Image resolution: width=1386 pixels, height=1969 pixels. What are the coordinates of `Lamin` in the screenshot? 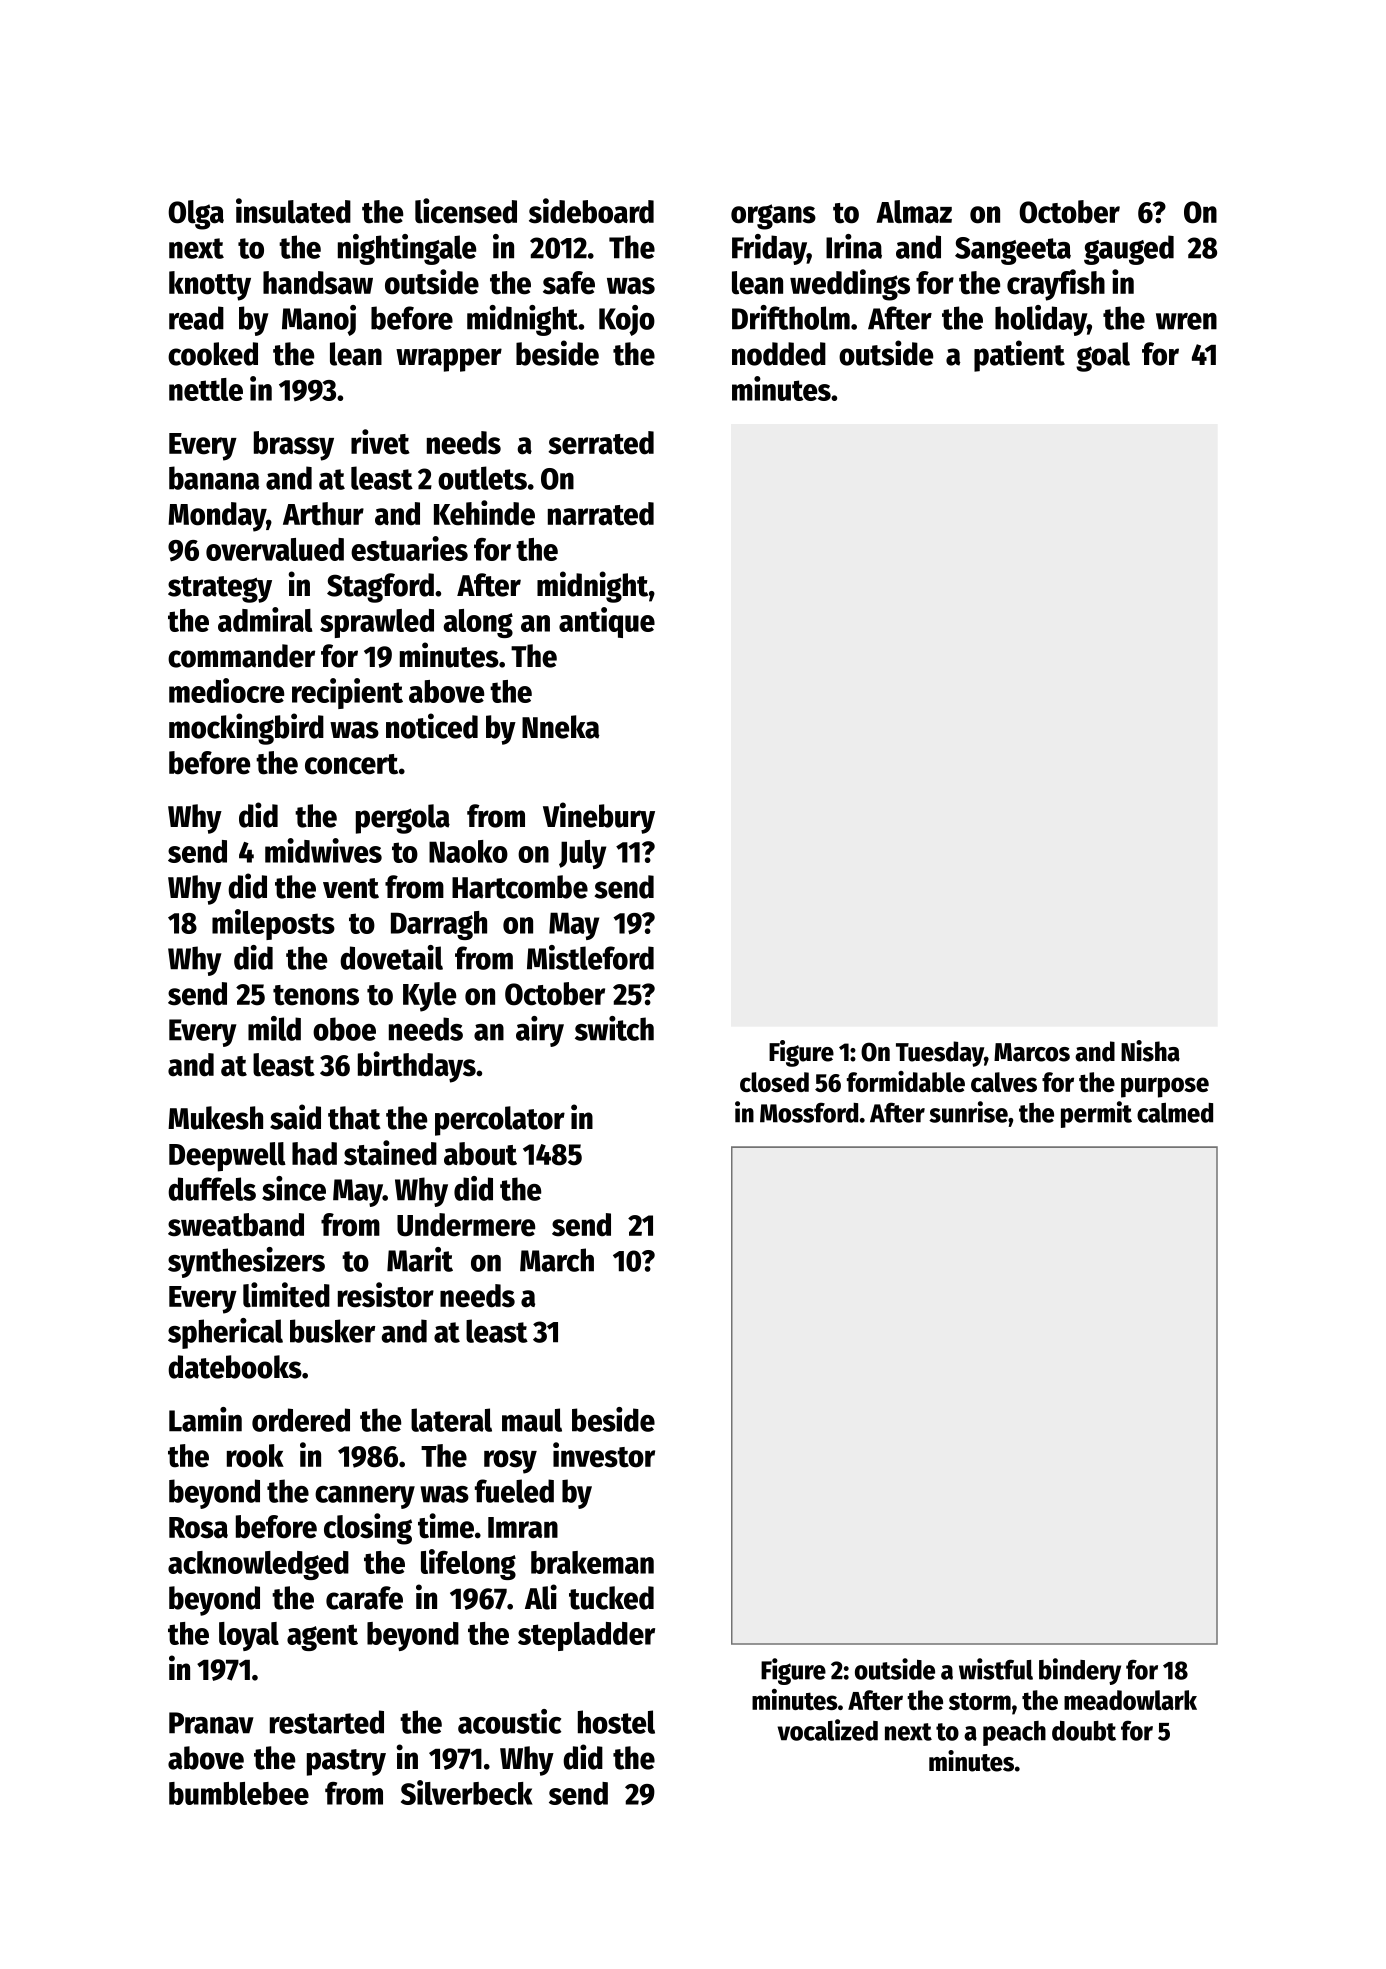 It's located at (205, 1419).
